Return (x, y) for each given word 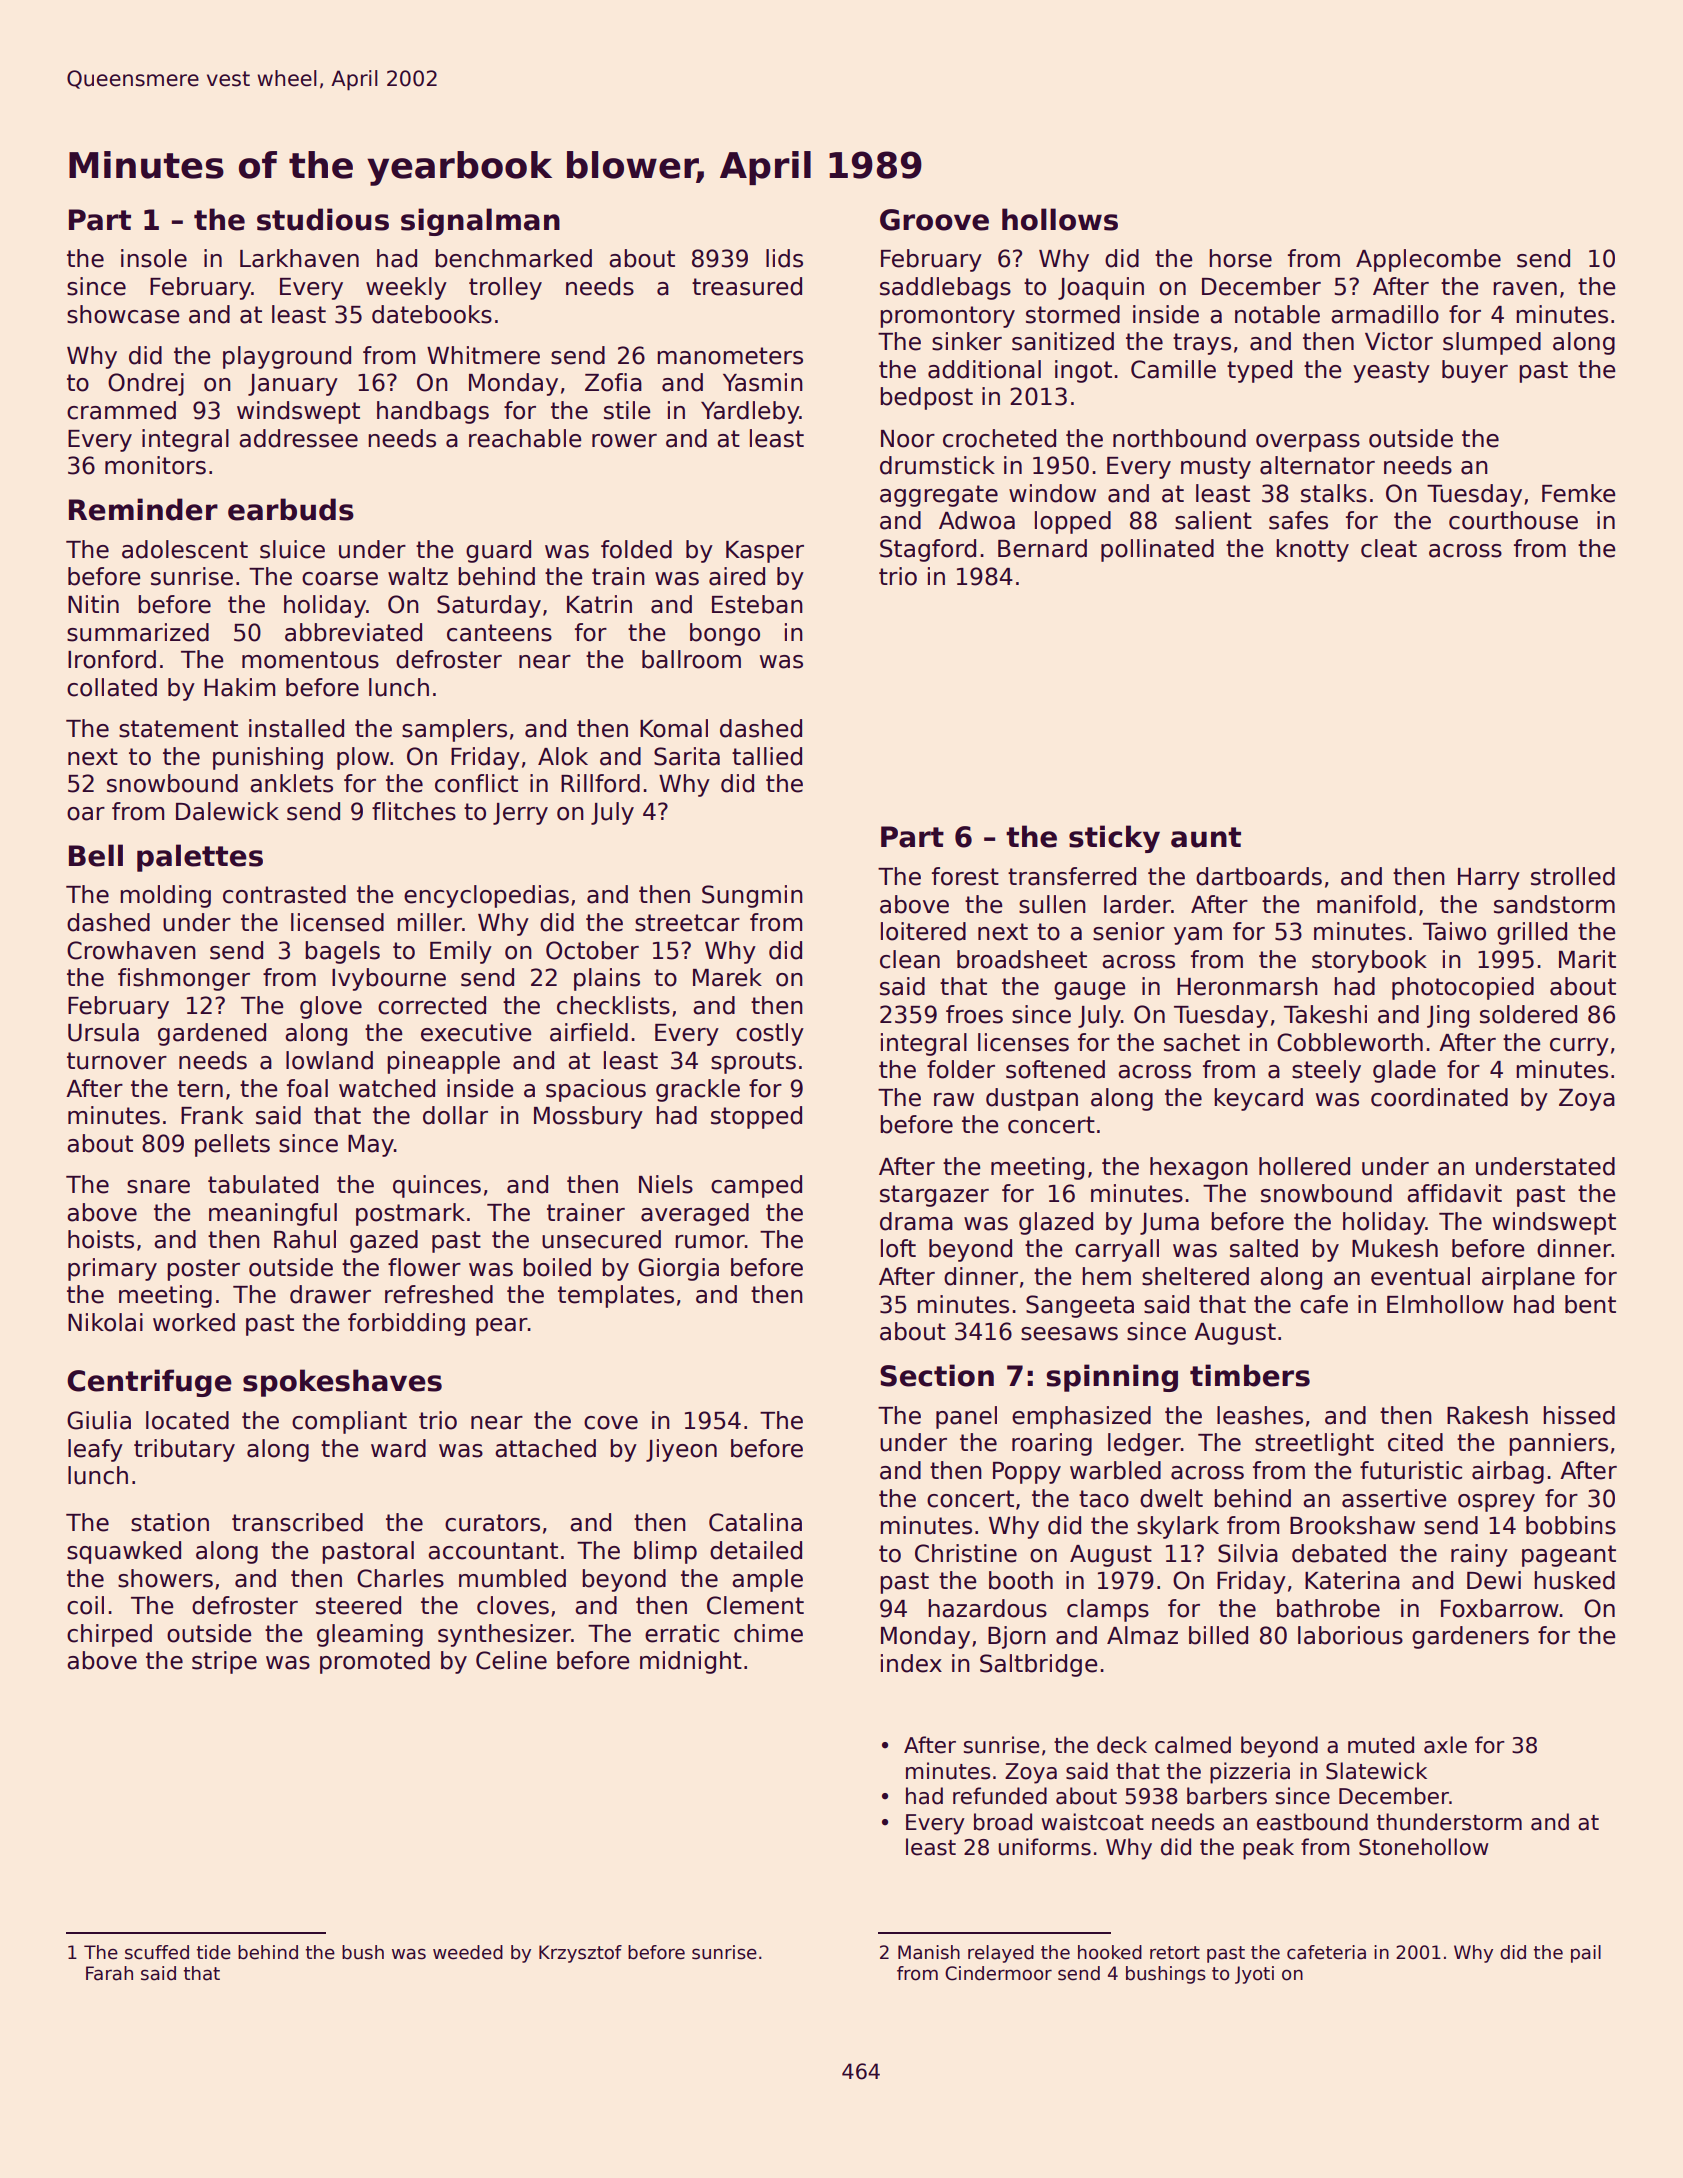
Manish (929, 1952)
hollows (1060, 219)
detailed (756, 1550)
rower (624, 441)
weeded (468, 1952)
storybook (1369, 961)
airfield (589, 1032)
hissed (1579, 1415)
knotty (1312, 550)
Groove (934, 220)
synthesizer (504, 1635)
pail (1586, 1954)
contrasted (284, 894)
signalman (480, 222)
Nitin (93, 604)
